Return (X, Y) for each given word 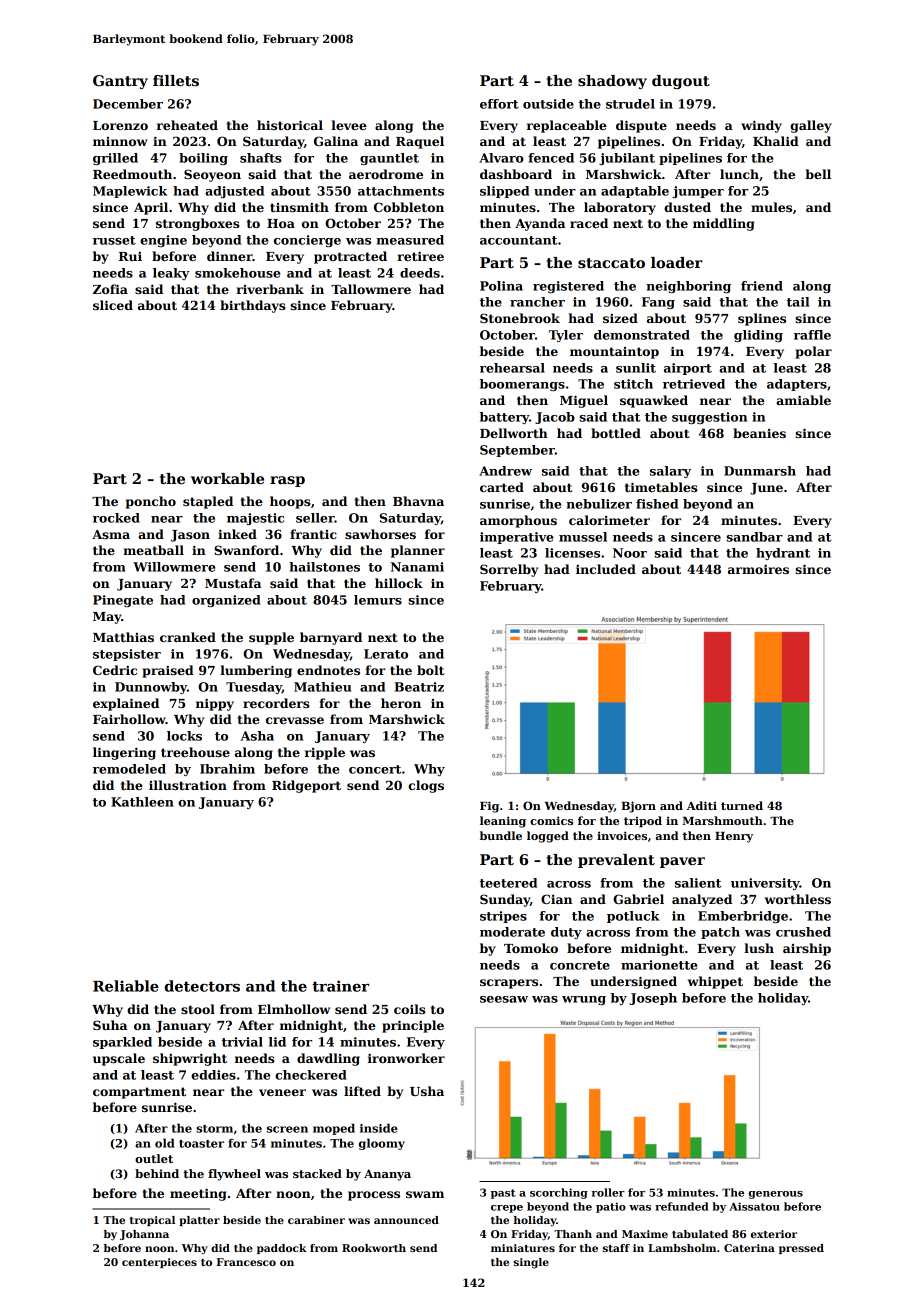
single (531, 1263)
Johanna (144, 1235)
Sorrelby (509, 570)
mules (771, 207)
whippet (715, 982)
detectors (202, 986)
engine (163, 241)
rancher (537, 302)
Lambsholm (682, 1248)
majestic (255, 519)
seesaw (504, 999)
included (606, 569)
